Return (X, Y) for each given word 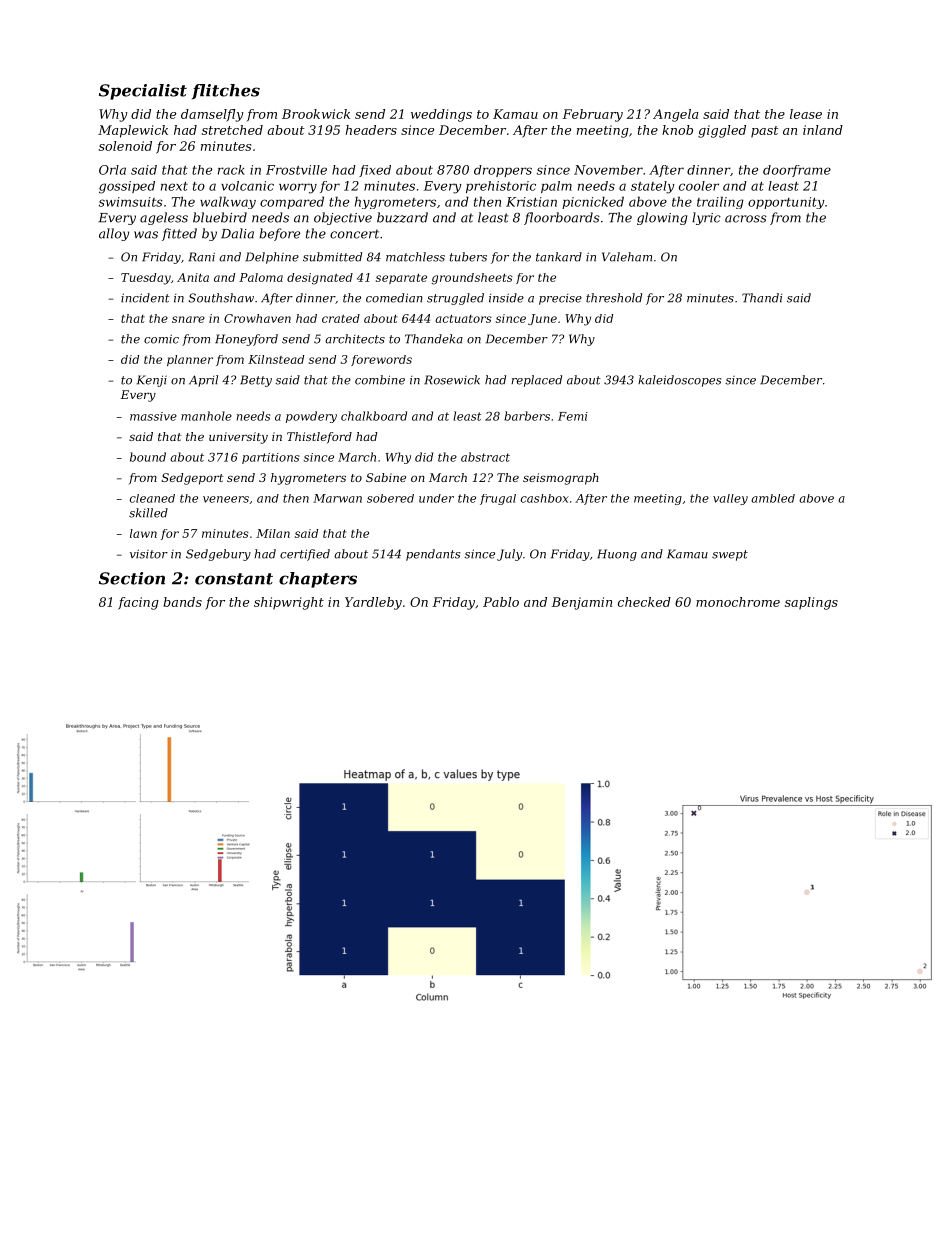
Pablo (501, 602)
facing (138, 603)
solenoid (125, 146)
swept (730, 555)
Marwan (337, 498)
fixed (375, 171)
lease (806, 114)
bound (148, 457)
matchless (415, 257)
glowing (662, 218)
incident (145, 298)
